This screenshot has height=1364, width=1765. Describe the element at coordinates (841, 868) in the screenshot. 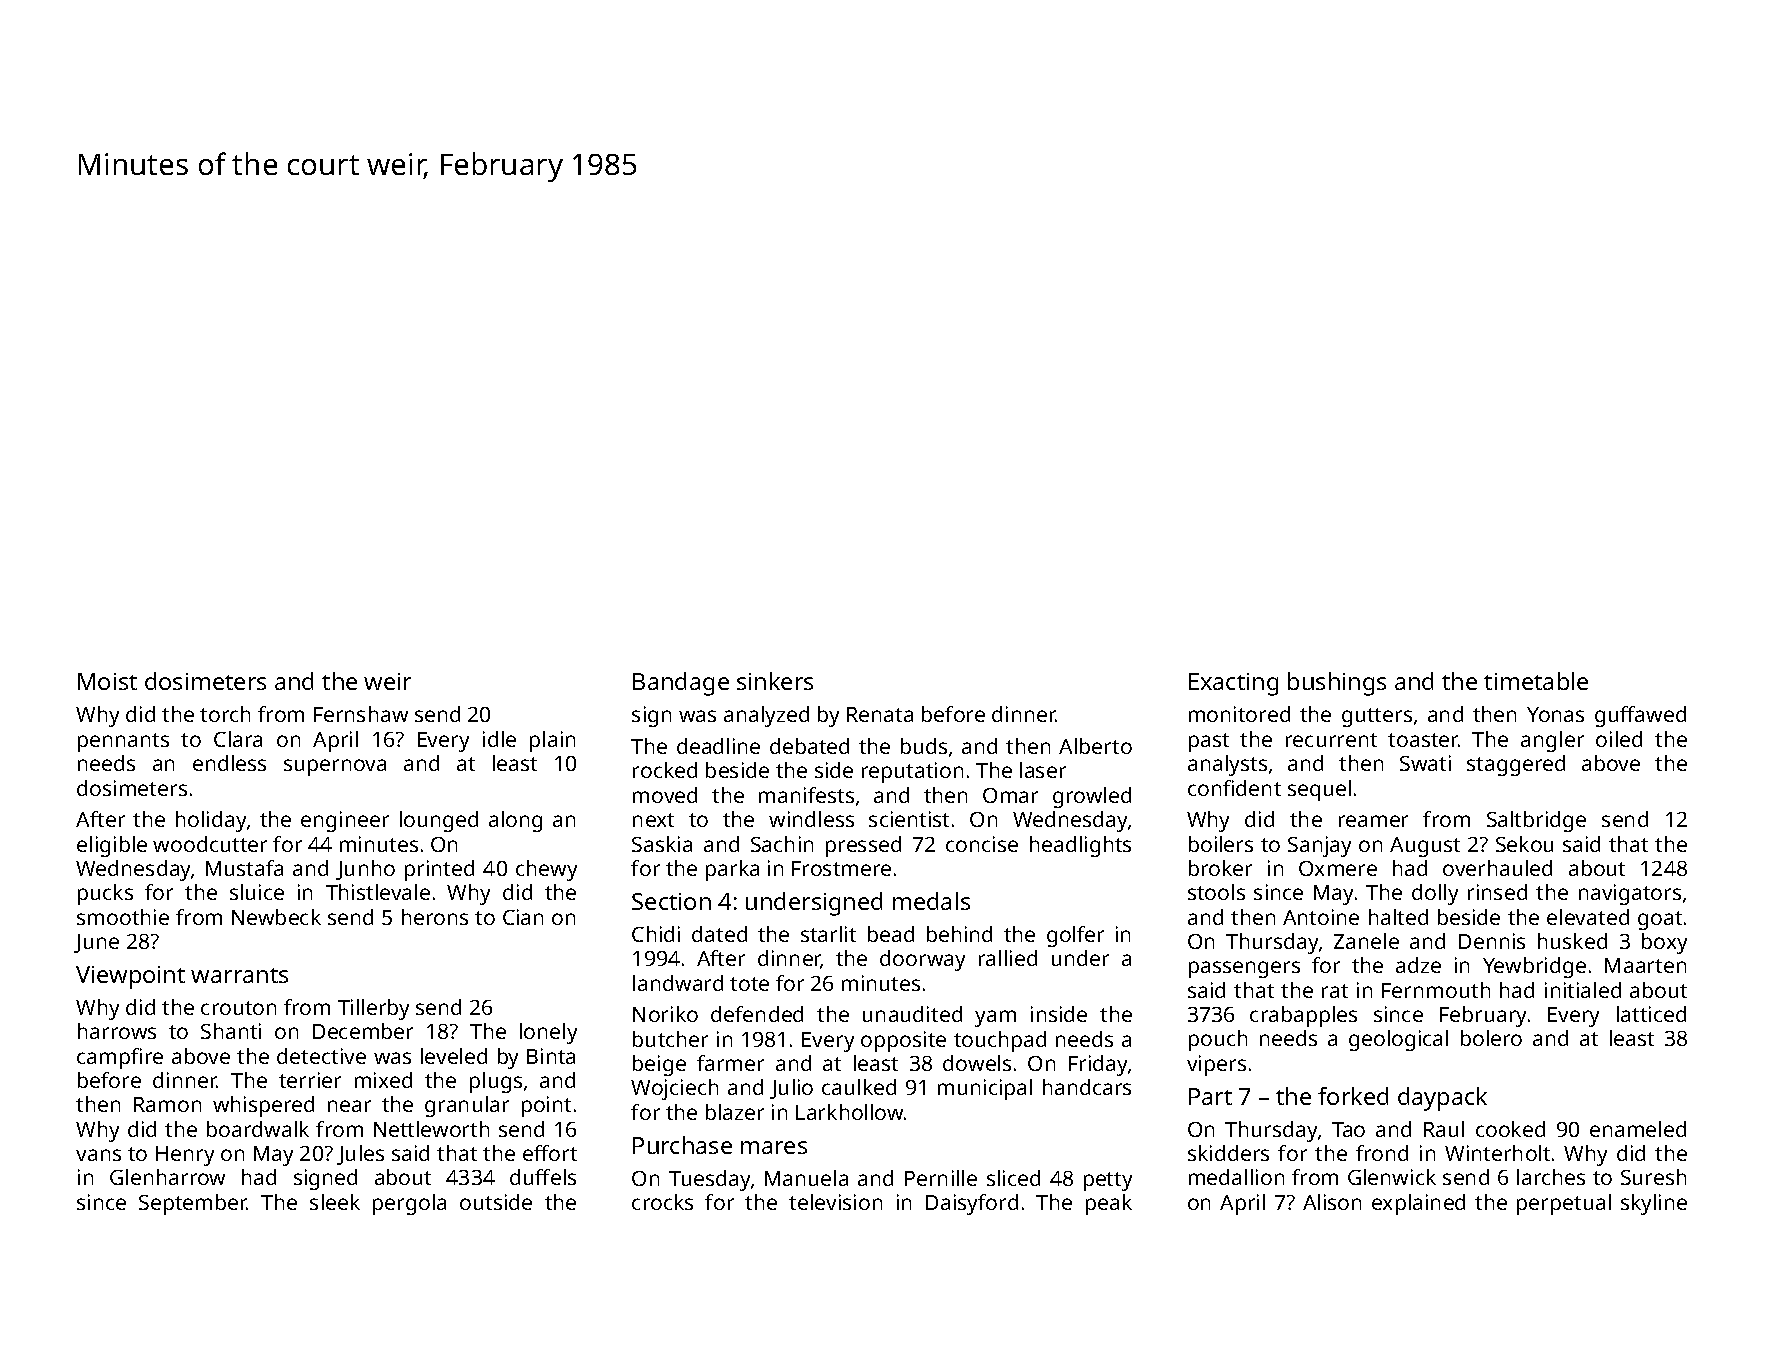

I see `Frostmere` at that location.
